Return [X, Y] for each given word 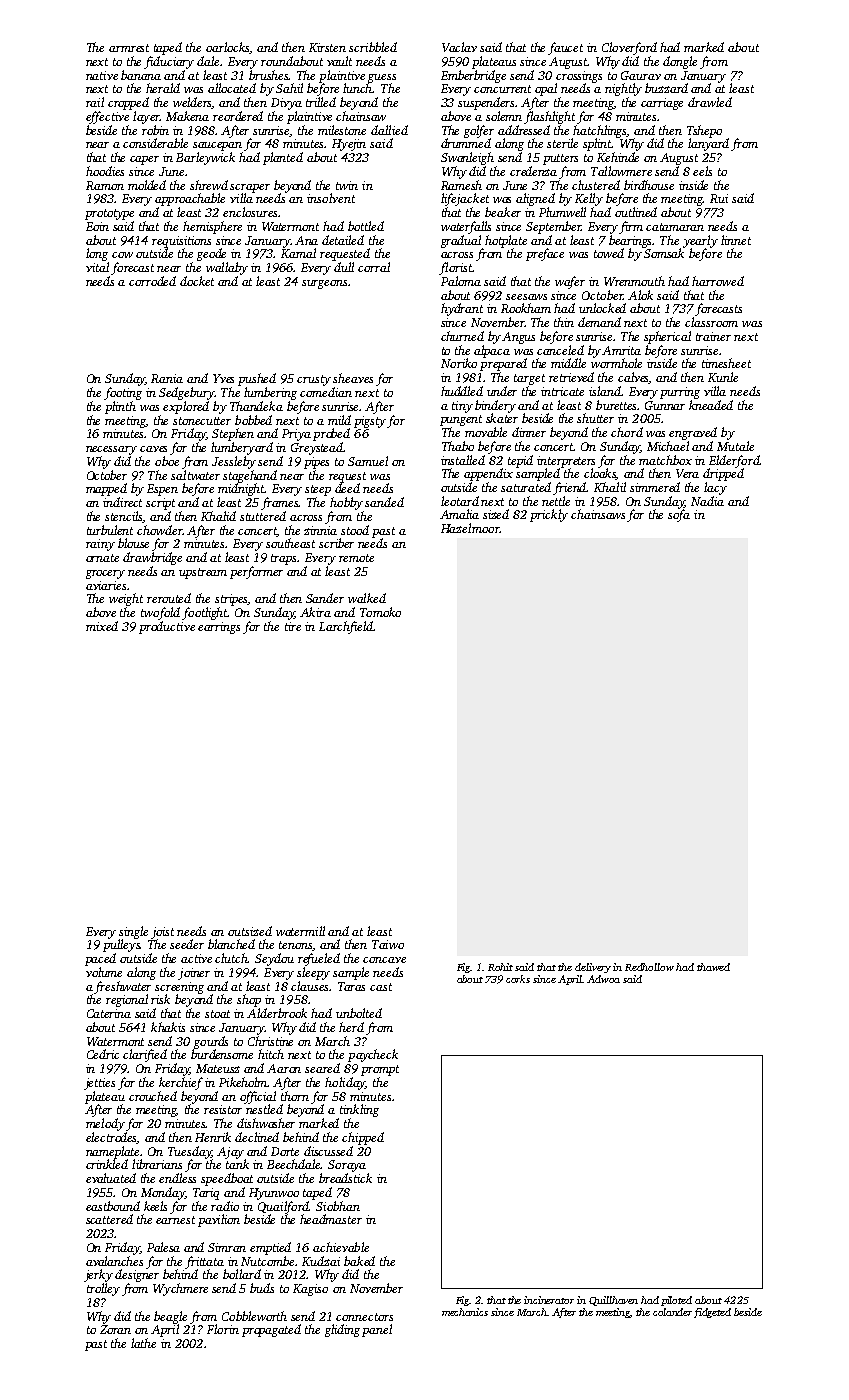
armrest [129, 48]
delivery [593, 968]
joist [162, 933]
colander [672, 1312]
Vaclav [459, 47]
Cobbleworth [254, 1316]
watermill [300, 931]
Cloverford [629, 48]
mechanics [465, 1312]
